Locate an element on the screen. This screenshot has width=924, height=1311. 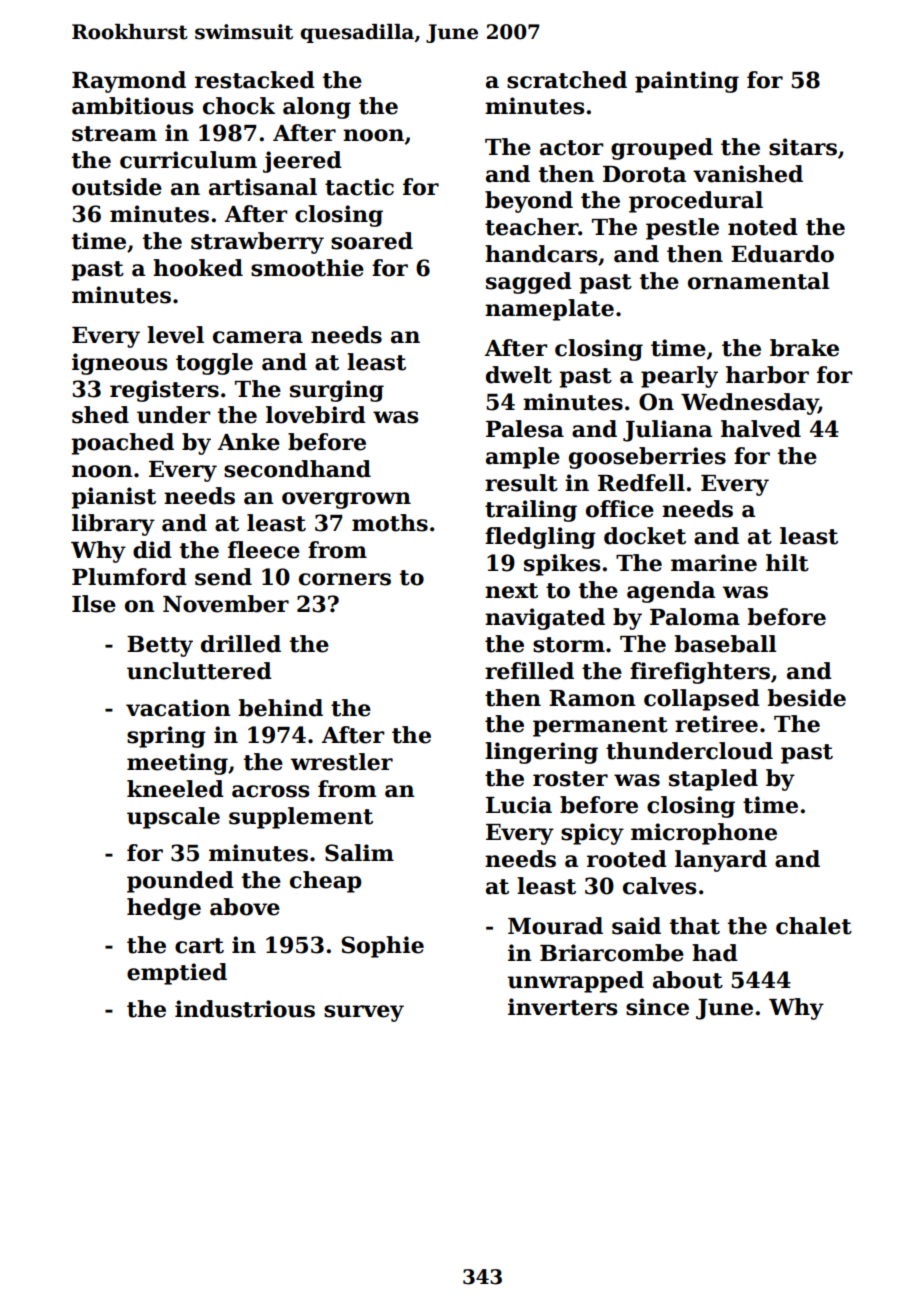
Lucia is located at coordinates (519, 805).
